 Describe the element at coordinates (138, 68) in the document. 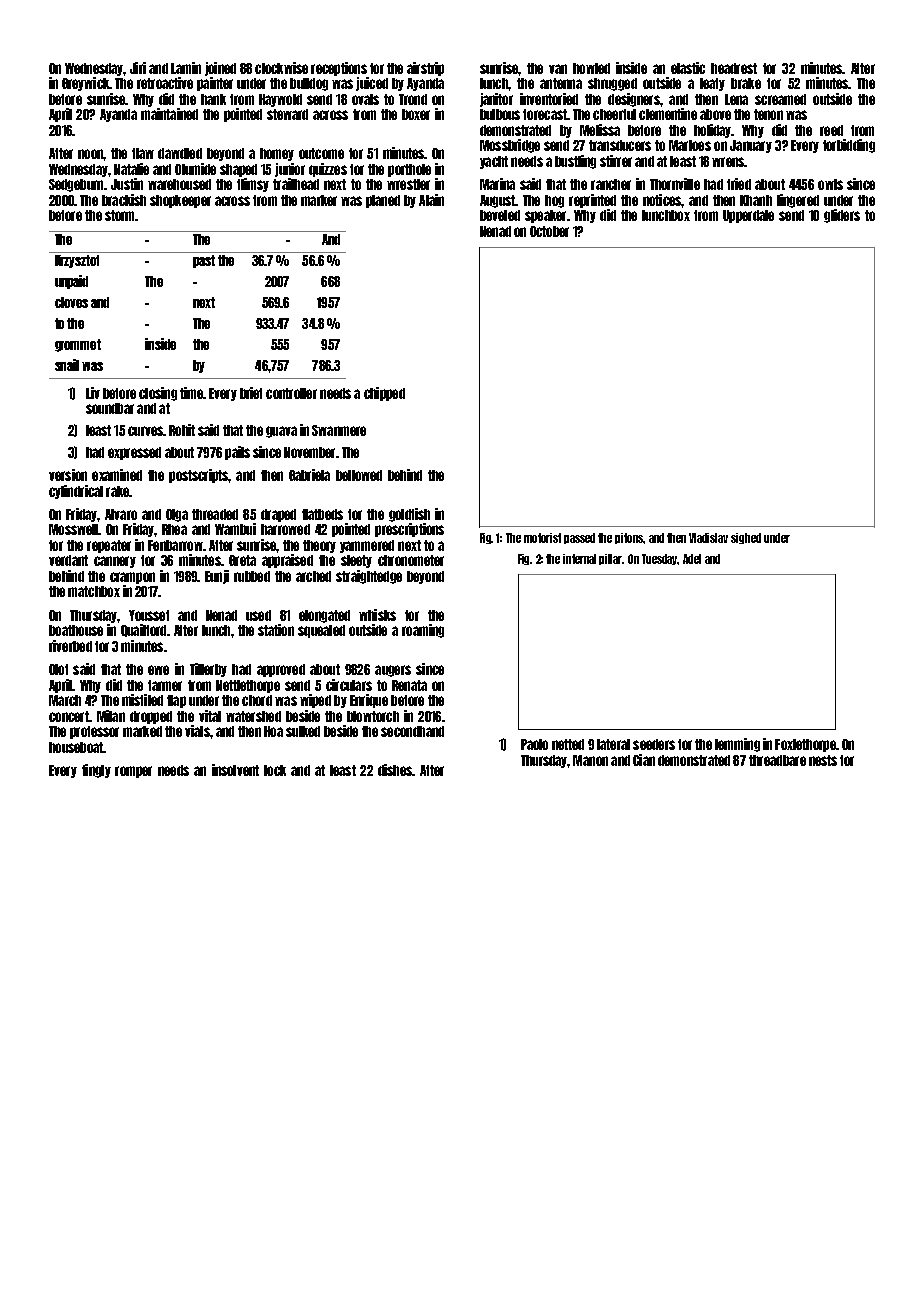

I see `Jiri` at that location.
